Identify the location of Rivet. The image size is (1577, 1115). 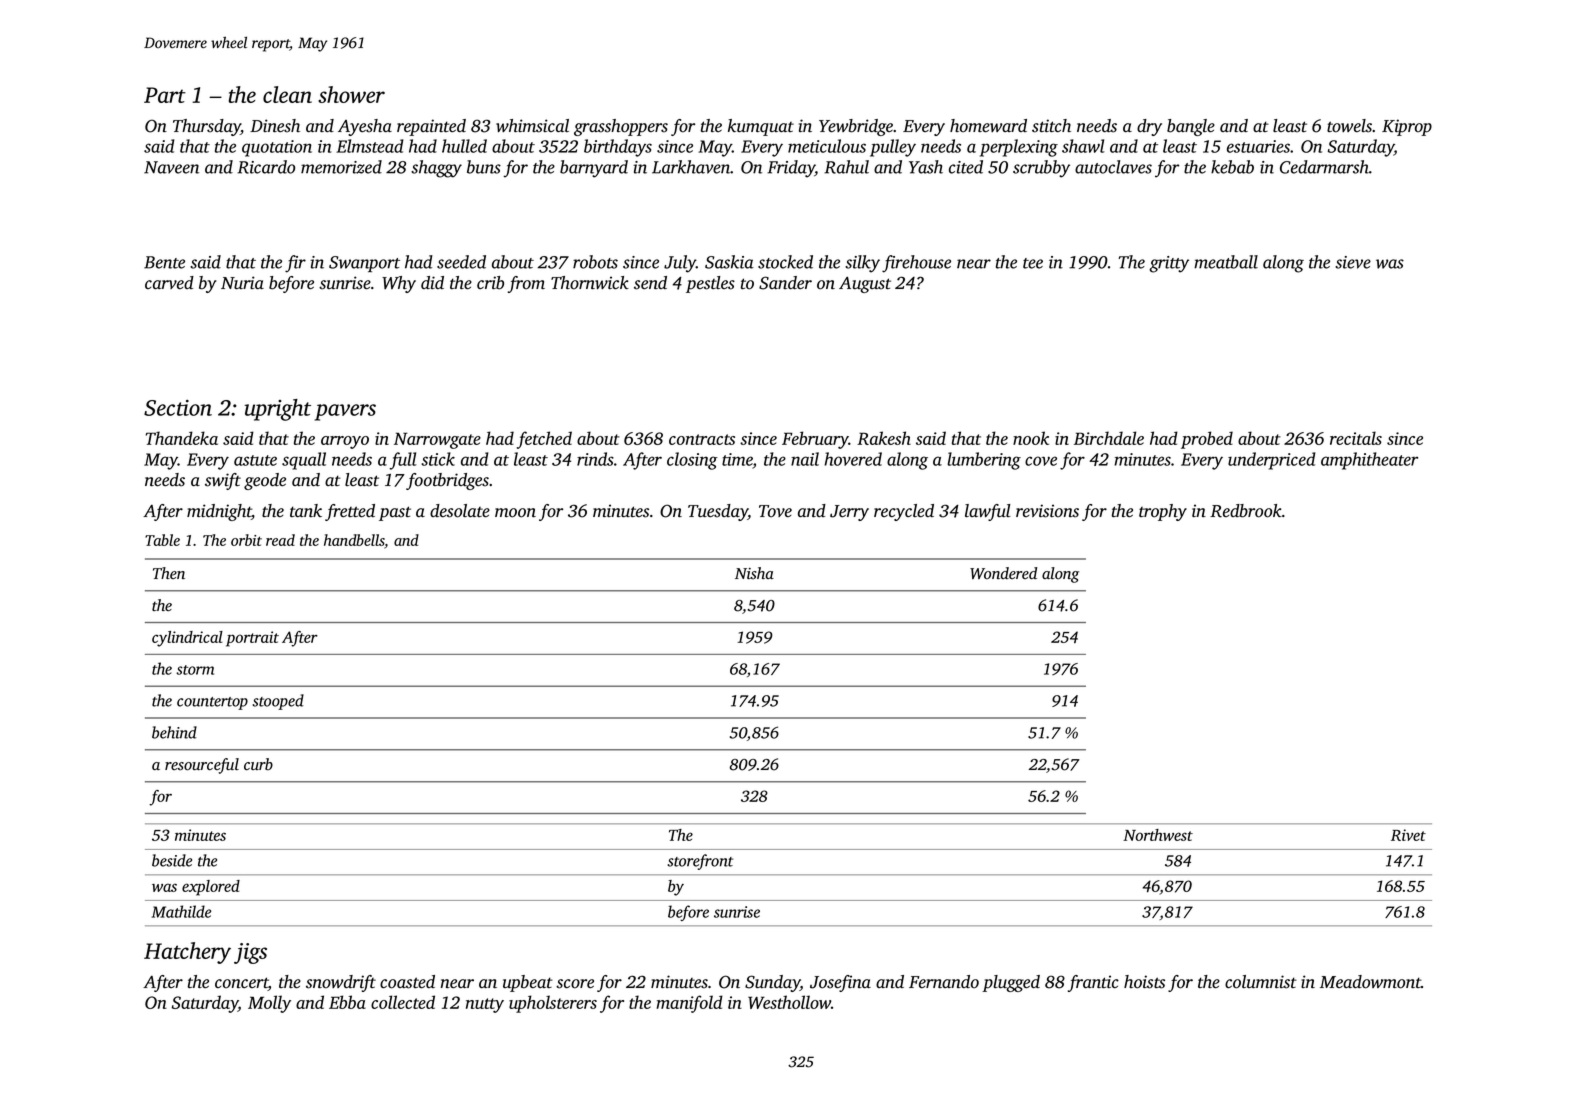
(1408, 835).
